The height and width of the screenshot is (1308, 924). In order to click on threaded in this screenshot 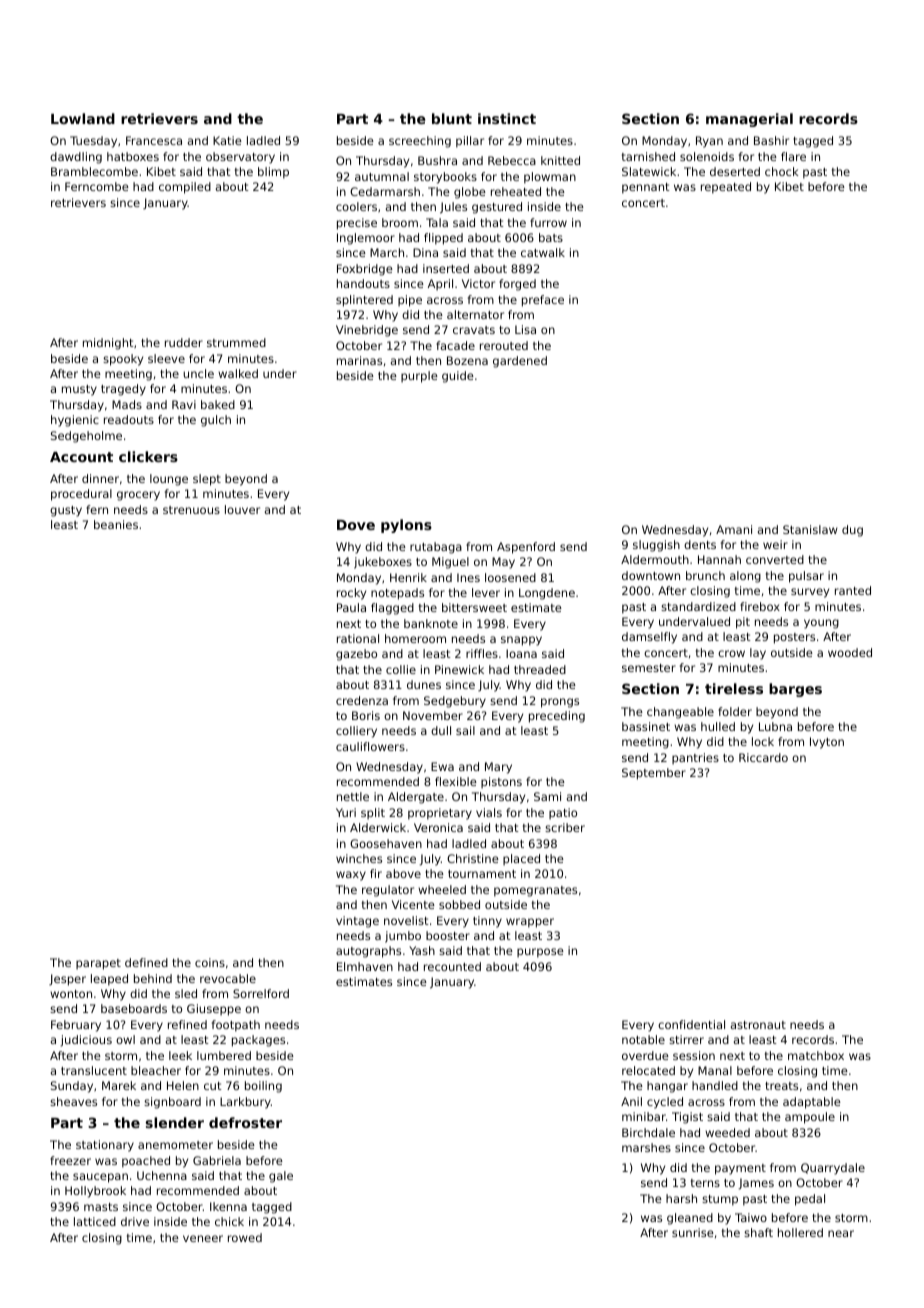, I will do `click(540, 669)`.
